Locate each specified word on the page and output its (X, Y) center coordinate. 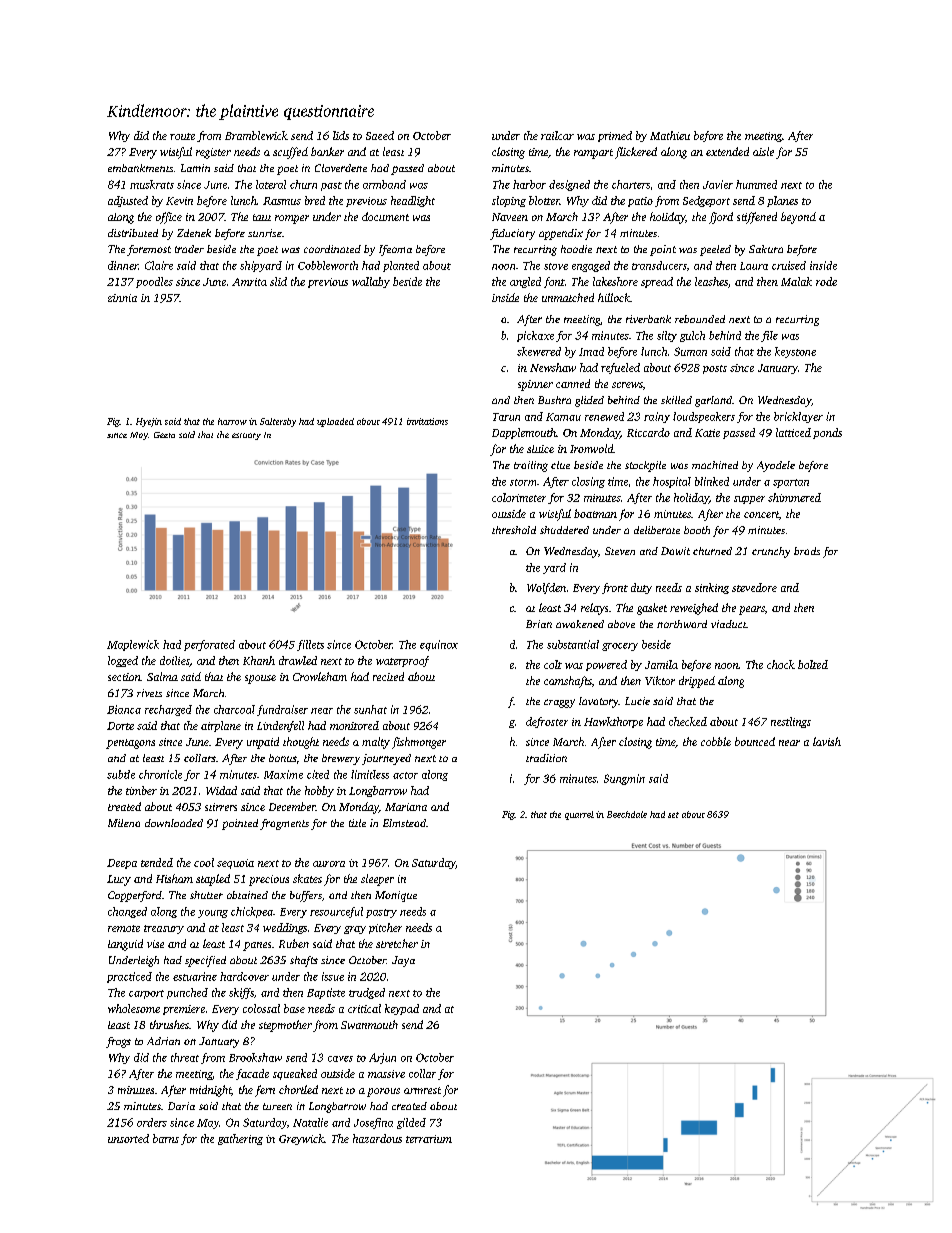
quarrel (579, 815)
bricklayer (798, 417)
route (182, 136)
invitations (427, 421)
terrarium (429, 1139)
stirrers (221, 807)
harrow (232, 421)
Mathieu (670, 135)
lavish (827, 741)
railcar (557, 135)
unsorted (128, 1138)
